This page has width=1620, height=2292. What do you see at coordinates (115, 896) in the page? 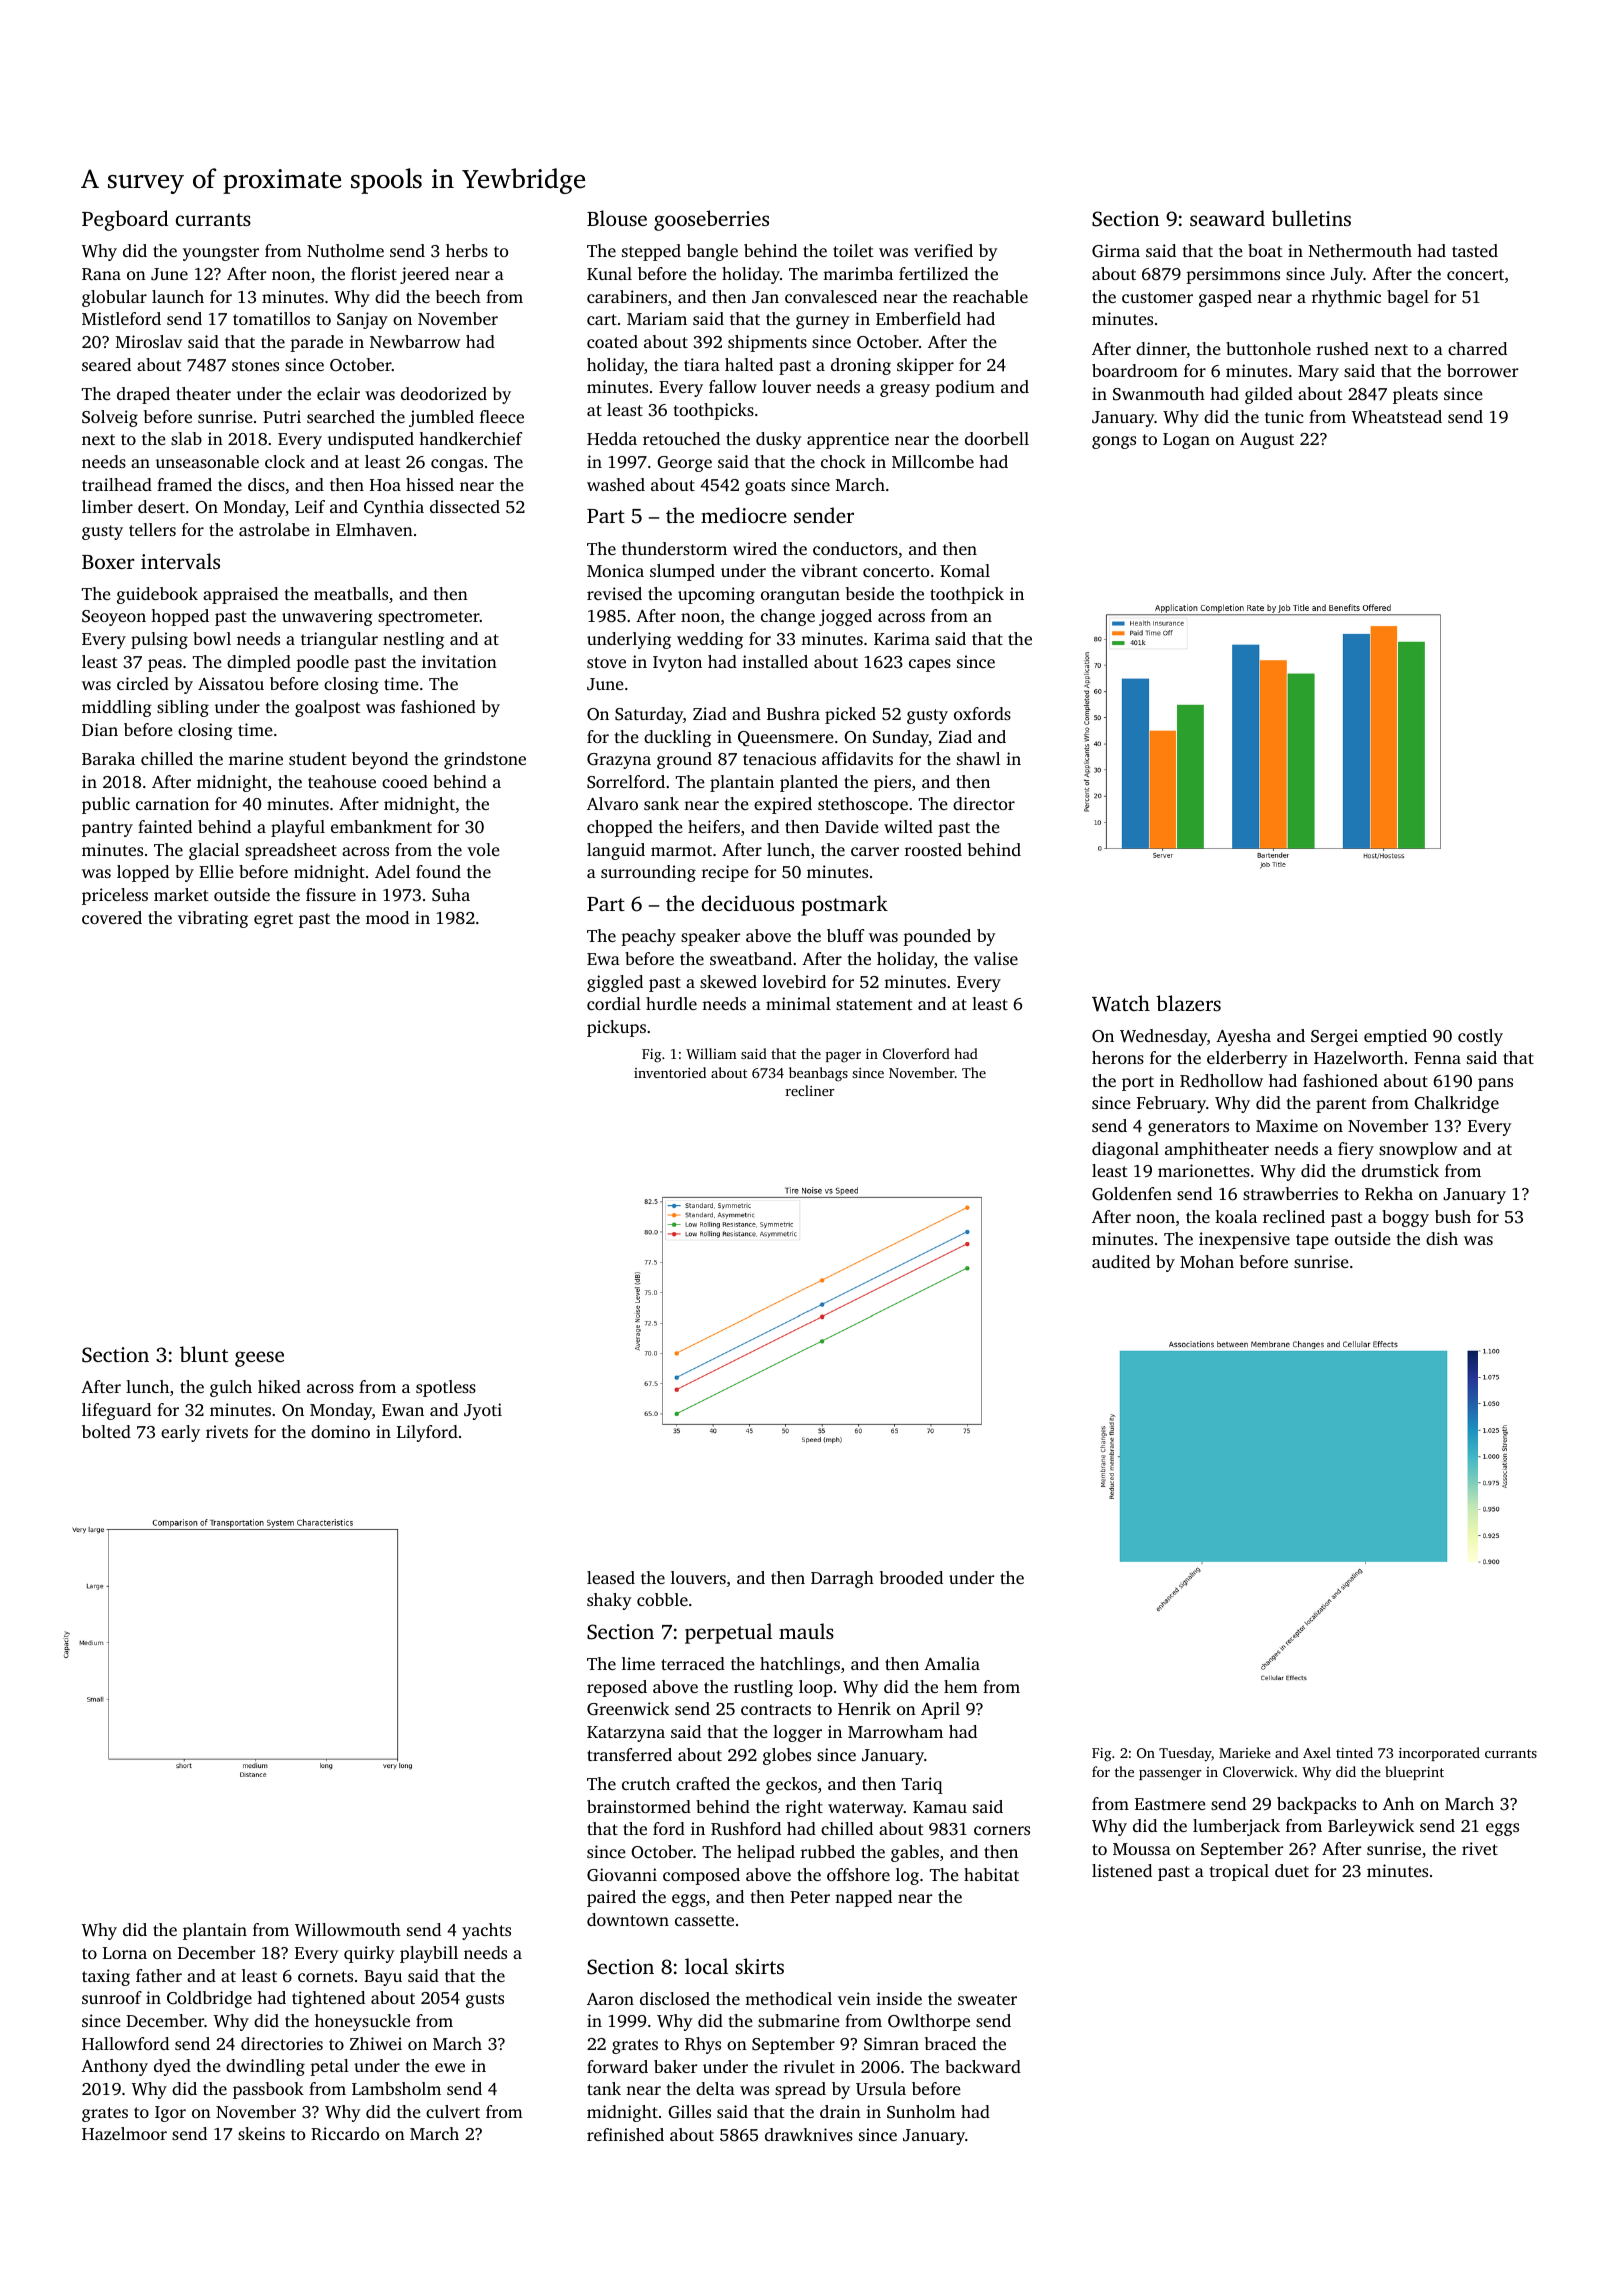
I see `priceless` at bounding box center [115, 896].
